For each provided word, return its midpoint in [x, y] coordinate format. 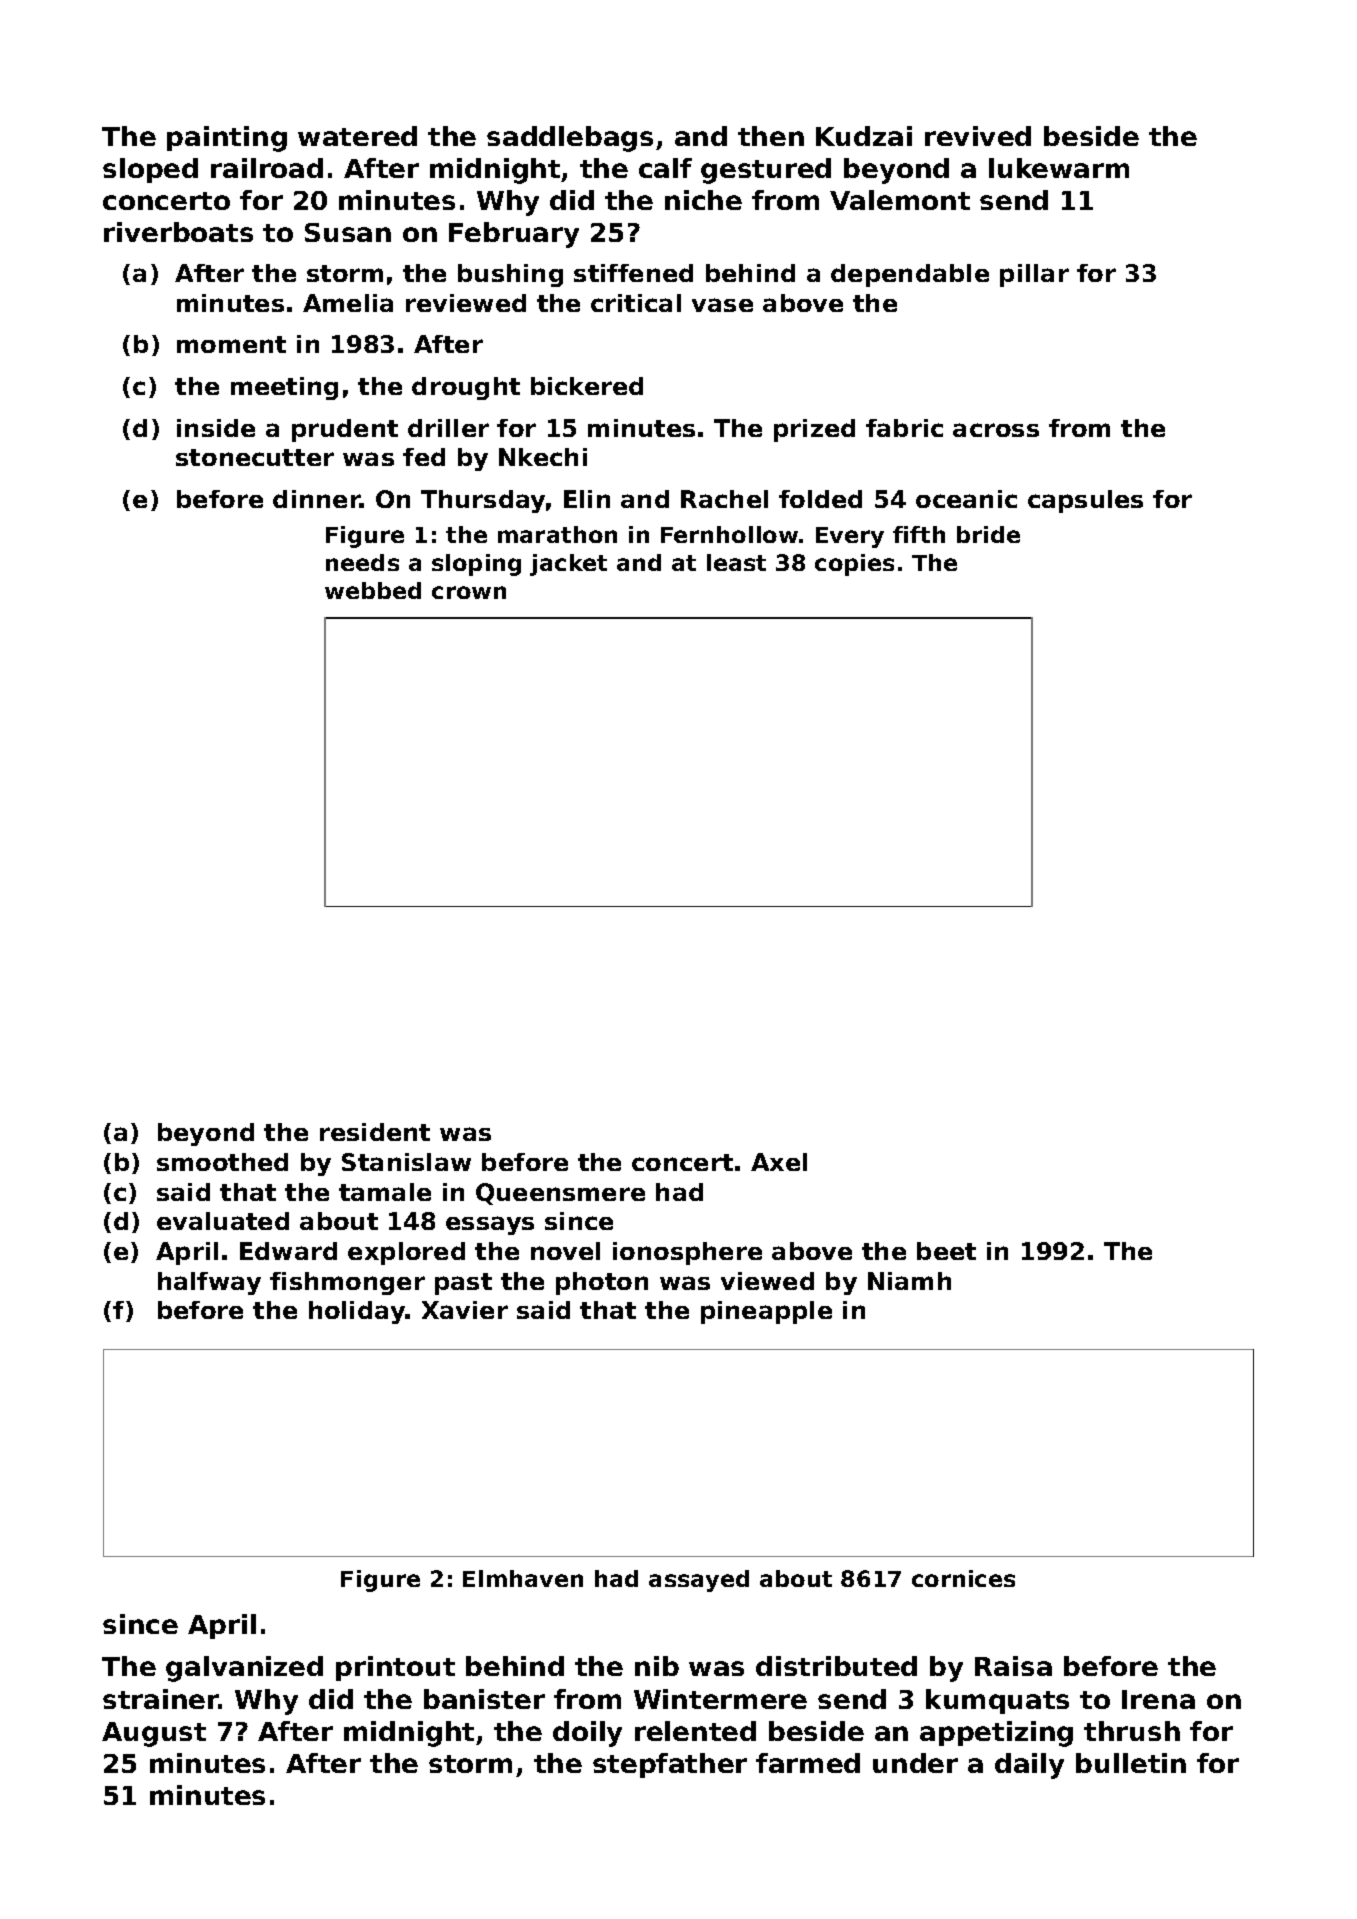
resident [375, 1132]
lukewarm [1059, 168]
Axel [779, 1162]
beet [946, 1251]
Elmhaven [523, 1578]
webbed [373, 590]
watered [357, 136]
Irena [1158, 1699]
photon [602, 1283]
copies [854, 565]
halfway [209, 1283]
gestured [766, 171]
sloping [476, 565]
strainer [161, 1699]
